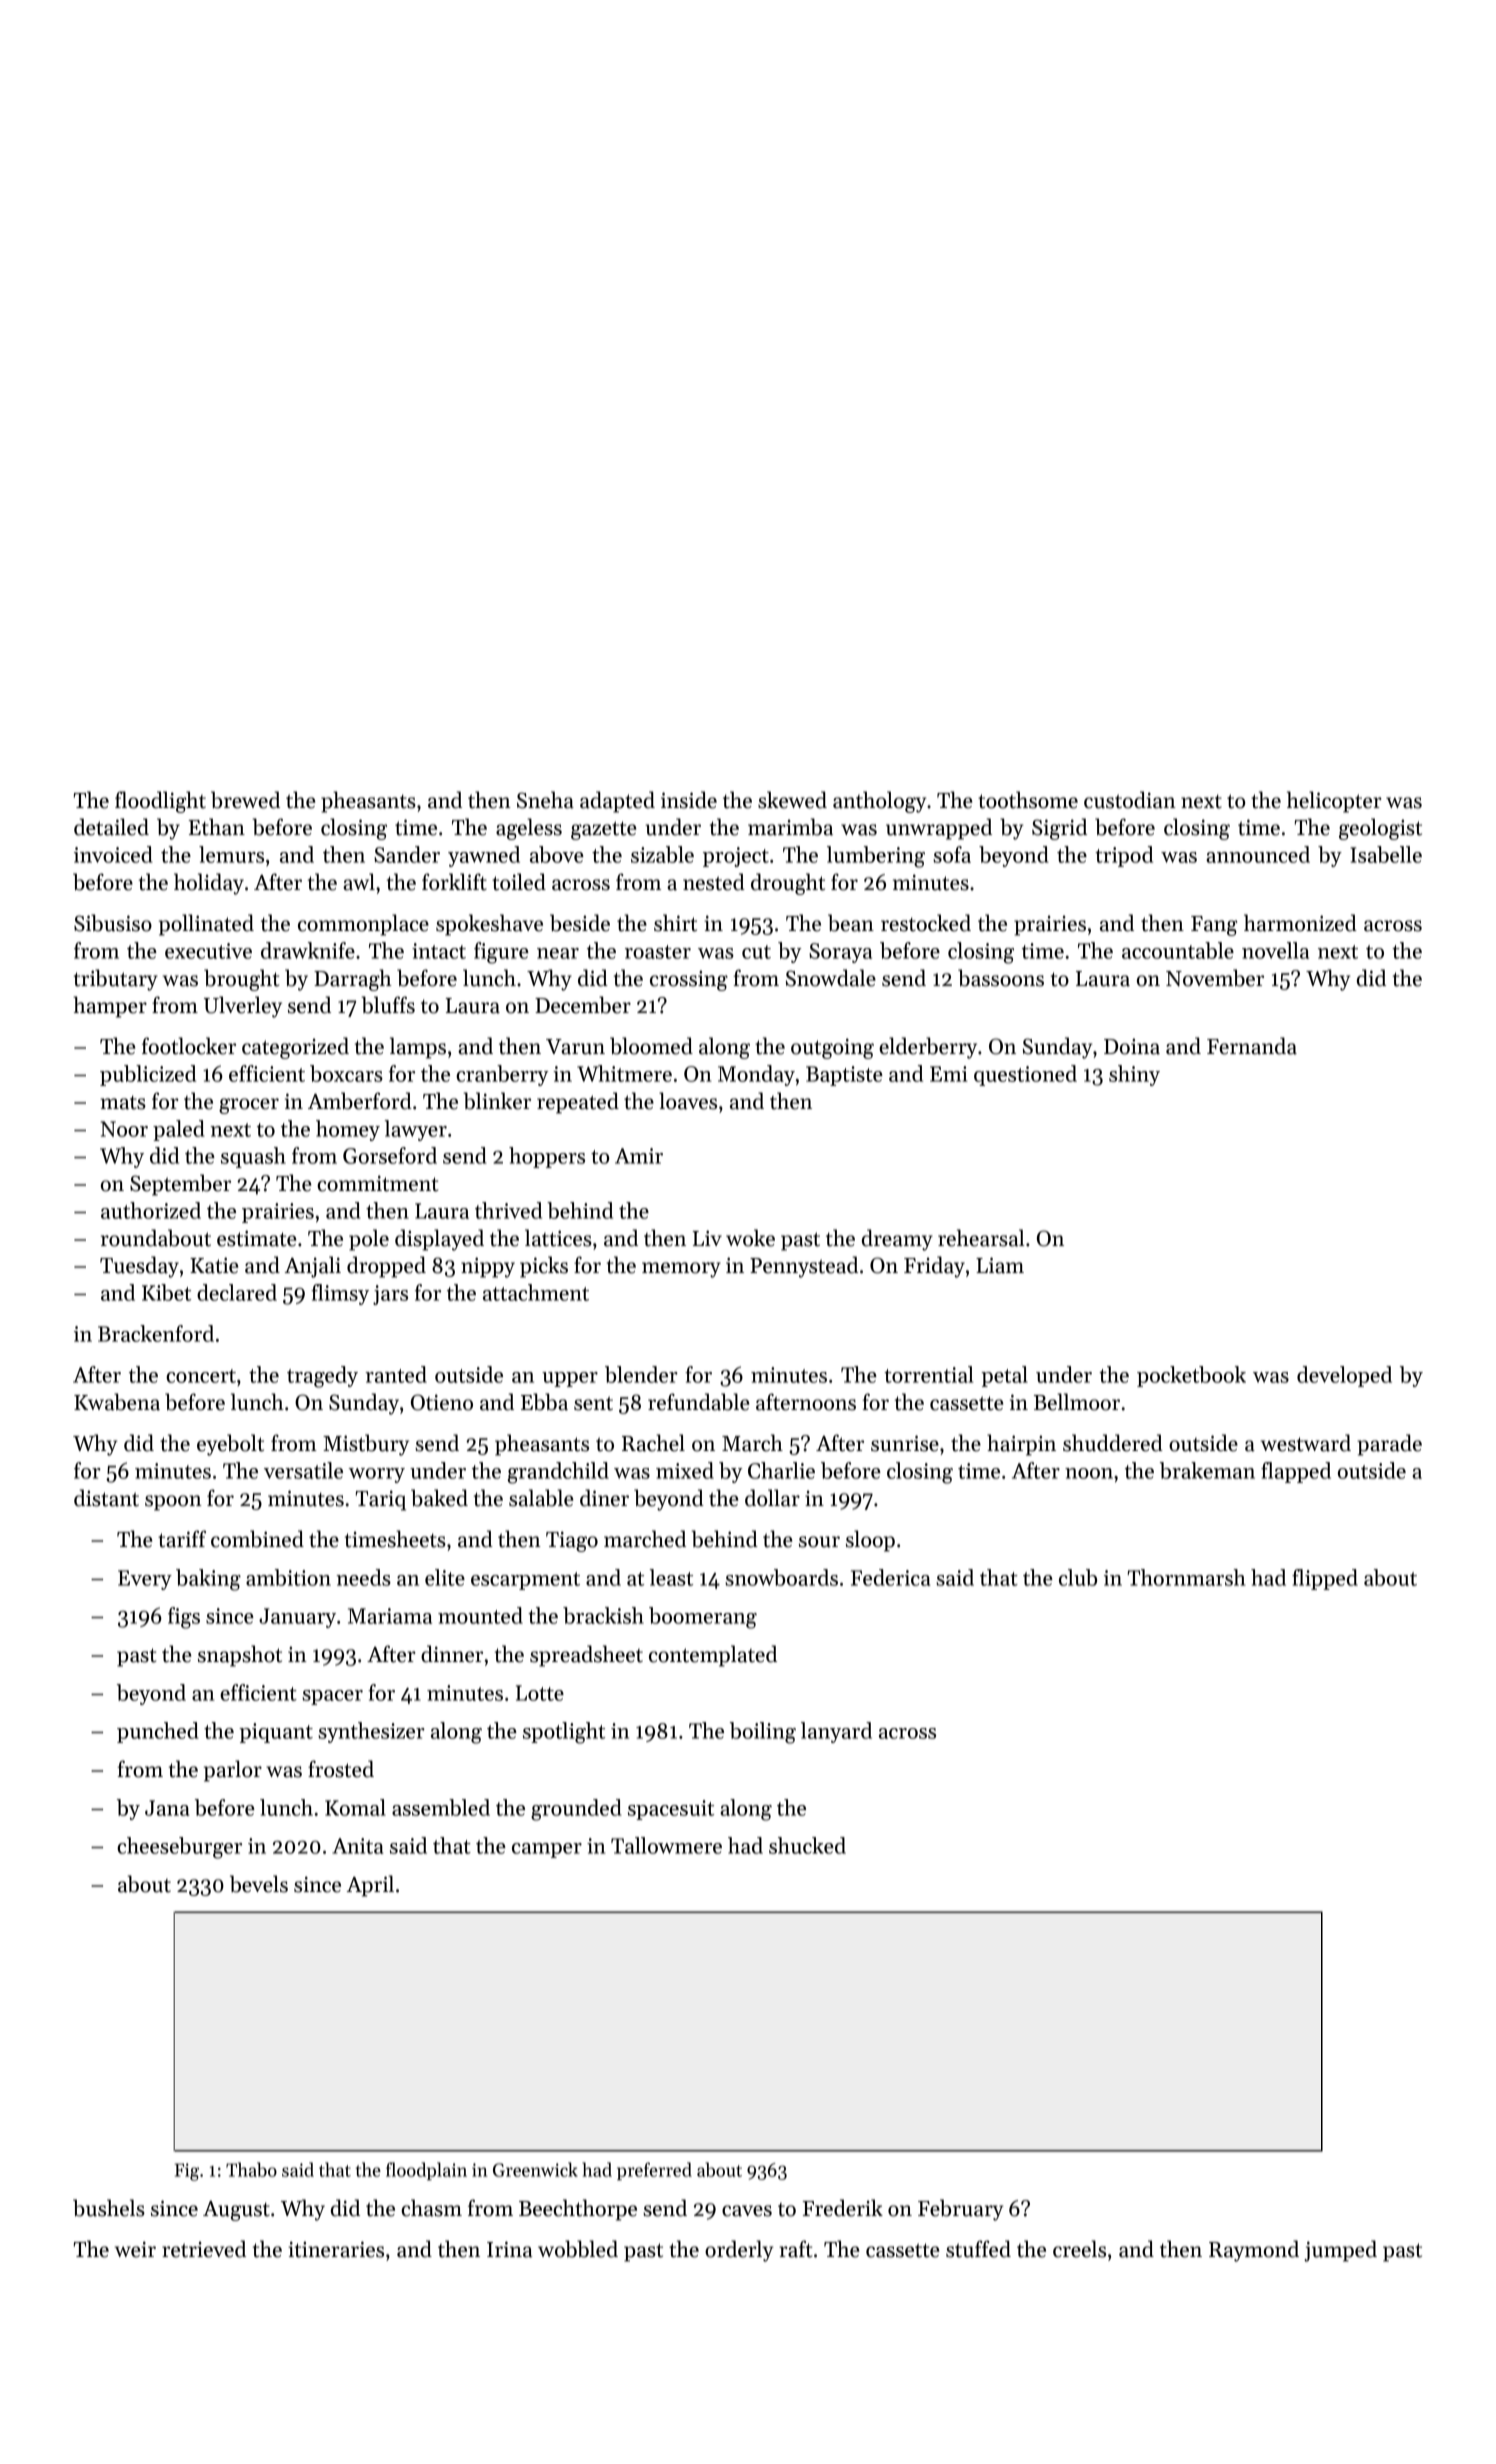 The height and width of the image is (2464, 1496). Describe the element at coordinates (1004, 1376) in the image. I see `petal` at that location.
